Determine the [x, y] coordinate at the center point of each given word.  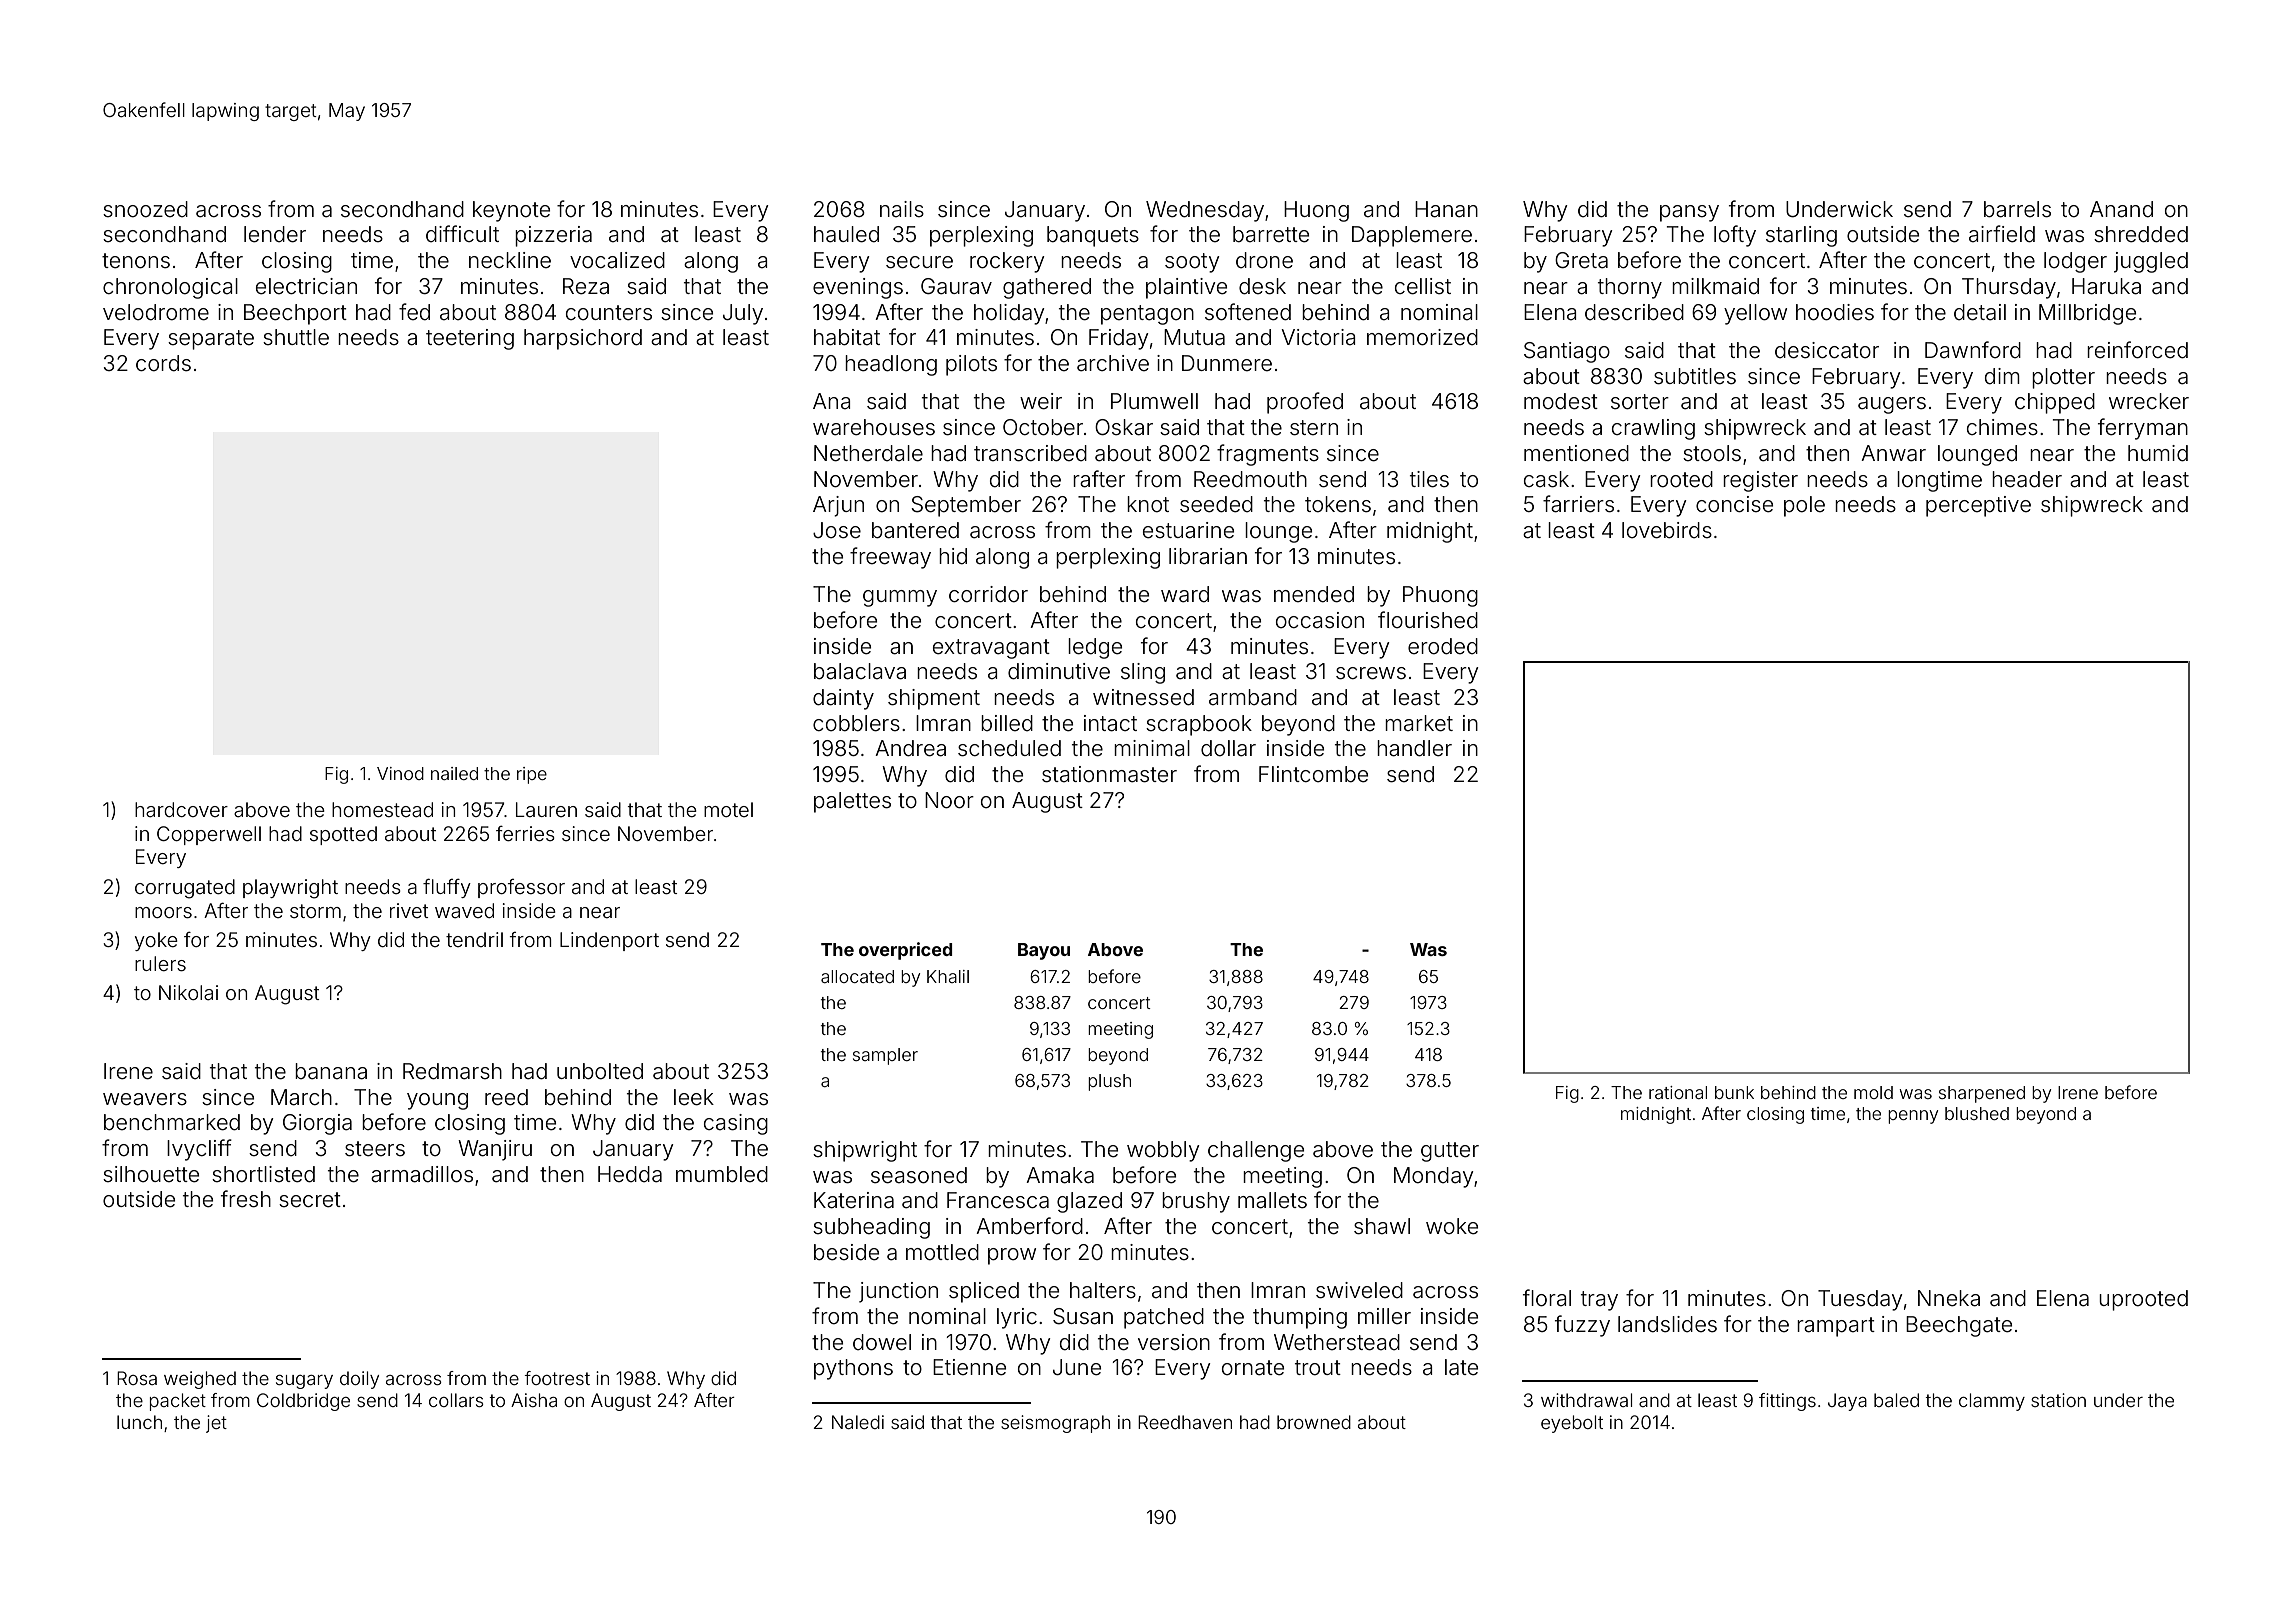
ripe [532, 775]
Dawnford [1973, 349]
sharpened [1982, 1094]
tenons [136, 261]
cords [163, 363]
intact [1110, 723]
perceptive [1978, 506]
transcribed [1030, 453]
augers [1892, 405]
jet [216, 1424]
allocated [857, 976]
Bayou [1044, 951]
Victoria [1318, 337]
